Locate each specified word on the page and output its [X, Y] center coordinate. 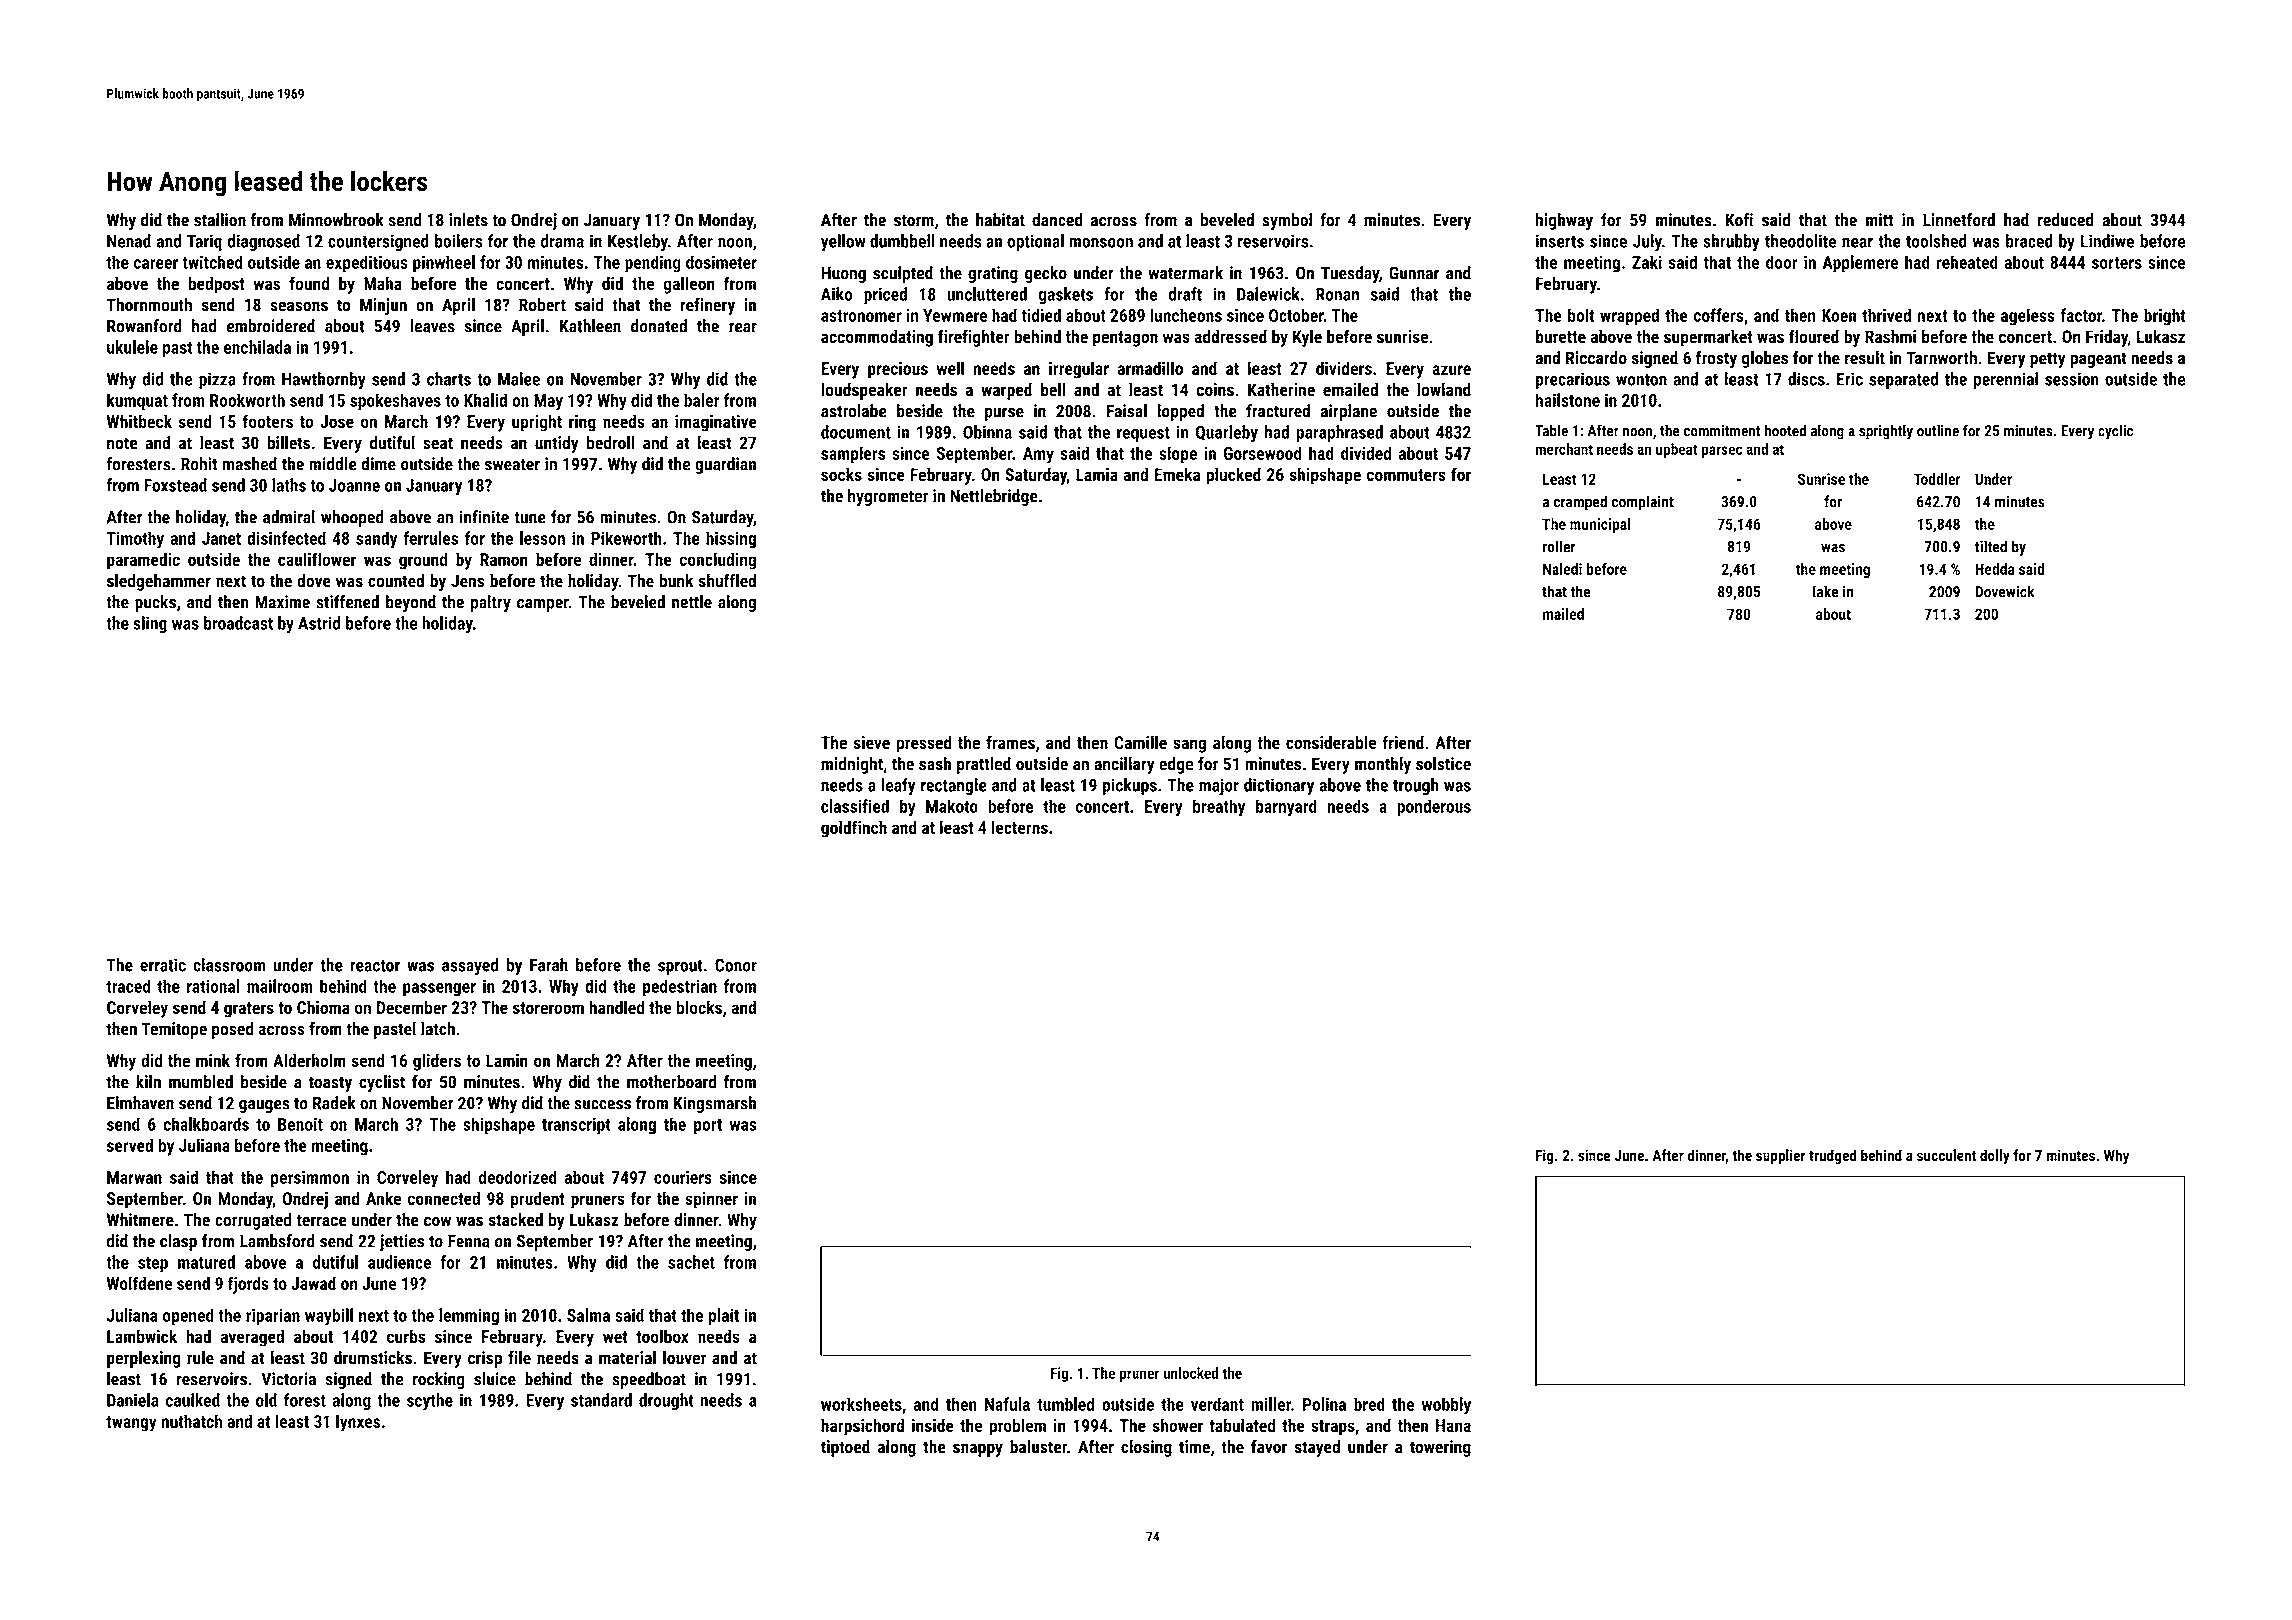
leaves [432, 326]
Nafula [1007, 1404]
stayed [1317, 1448]
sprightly [1886, 432]
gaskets [1065, 295]
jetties [401, 1243]
